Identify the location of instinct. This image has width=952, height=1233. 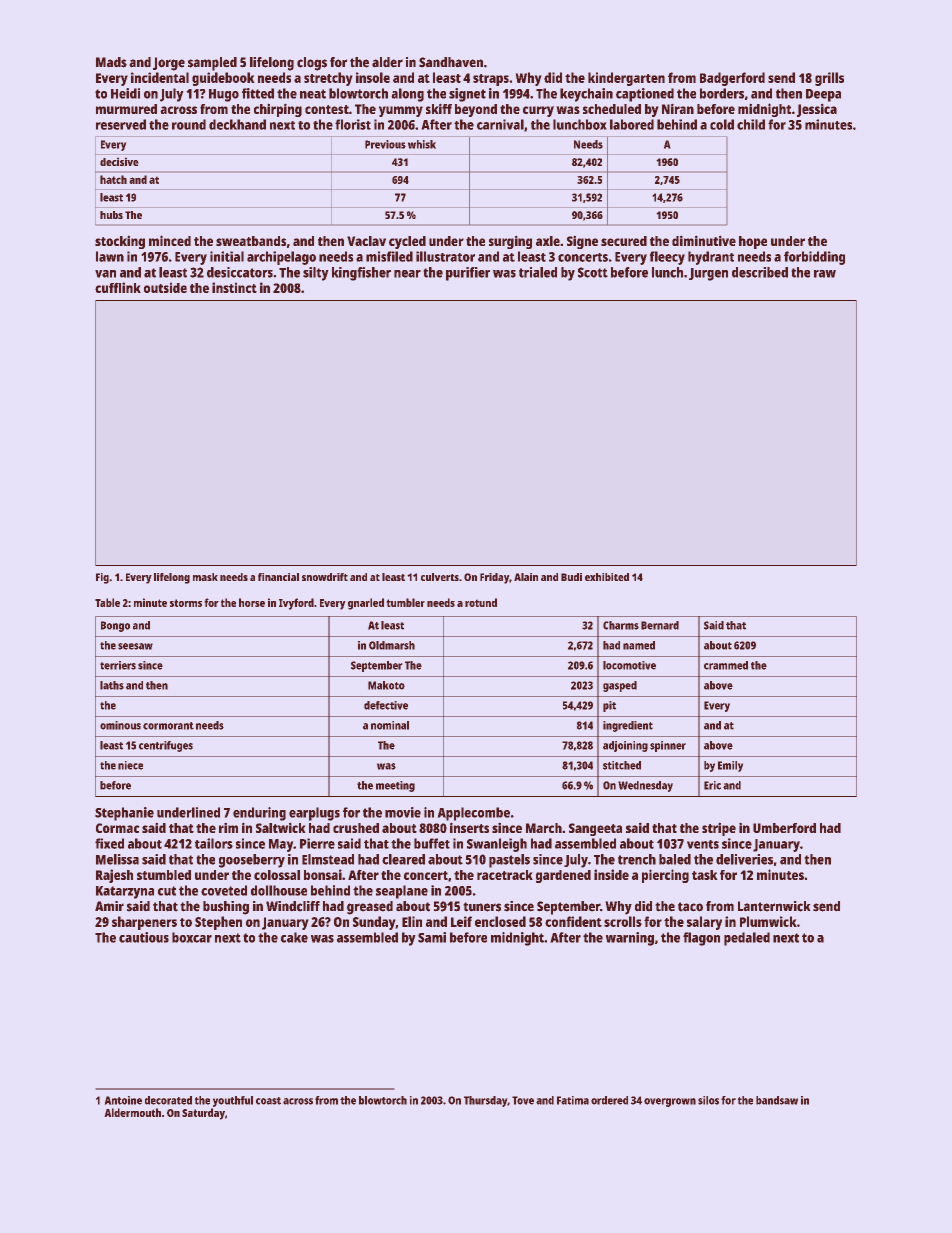
(234, 287).
